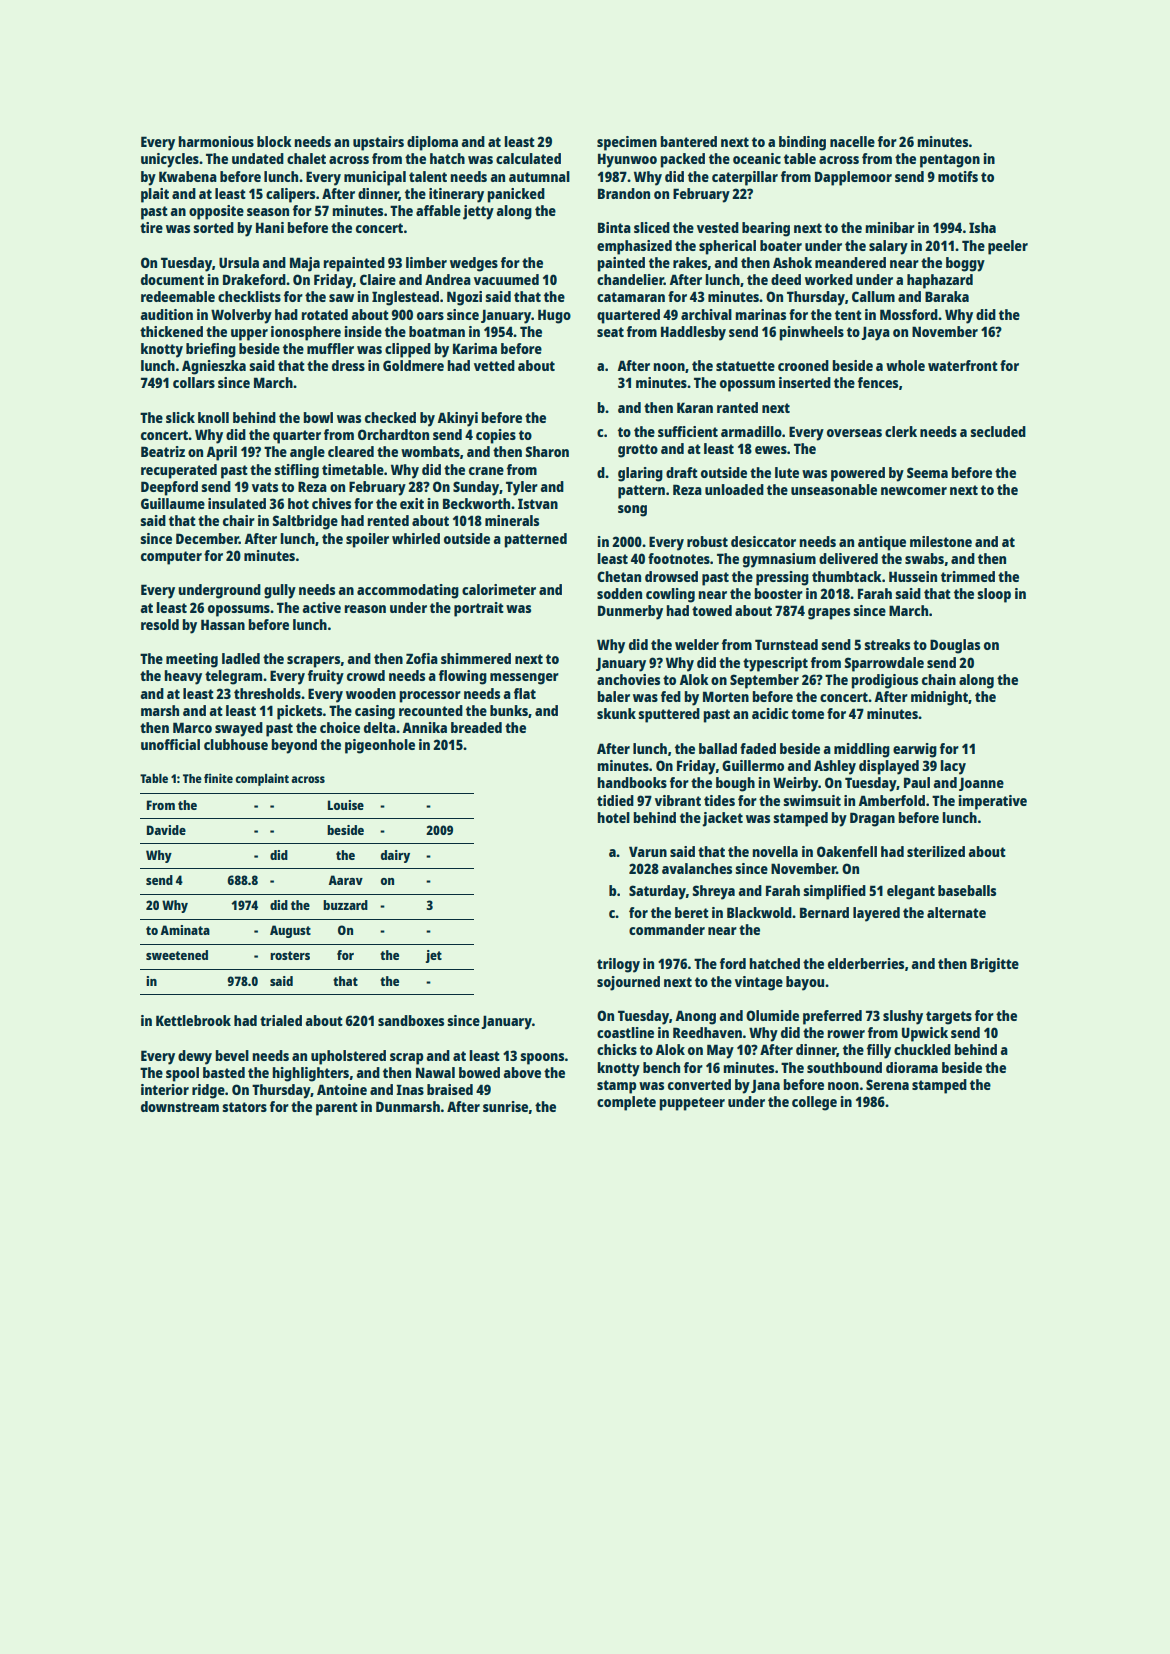  What do you see at coordinates (905, 365) in the screenshot?
I see `whole` at bounding box center [905, 365].
